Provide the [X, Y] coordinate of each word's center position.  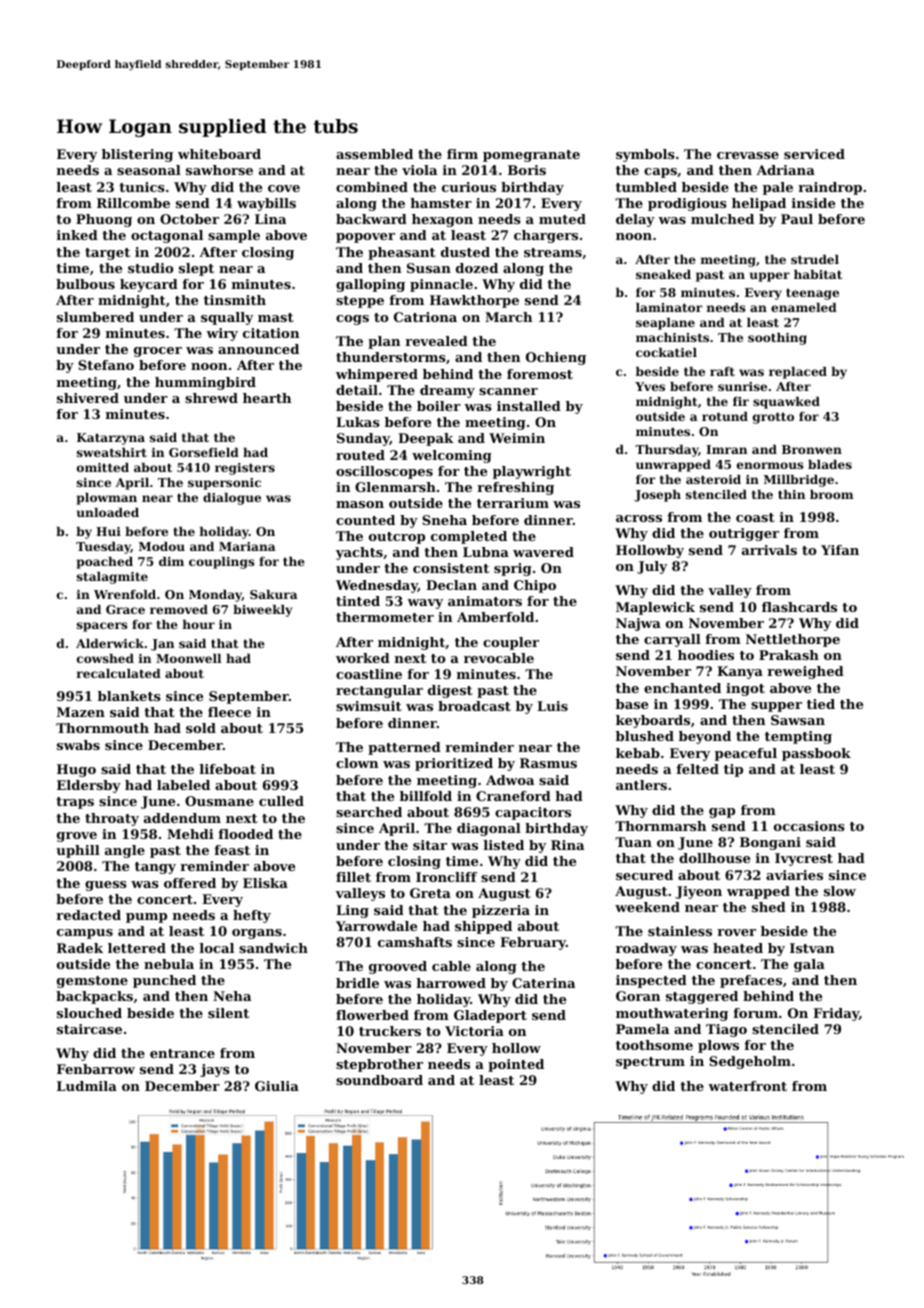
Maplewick [655, 608]
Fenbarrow [96, 1069]
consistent [451, 568]
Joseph [657, 496]
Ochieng [556, 358]
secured [644, 875]
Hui [108, 531]
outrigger [744, 534]
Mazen [81, 712]
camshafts [415, 942]
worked [363, 658]
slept [196, 269]
